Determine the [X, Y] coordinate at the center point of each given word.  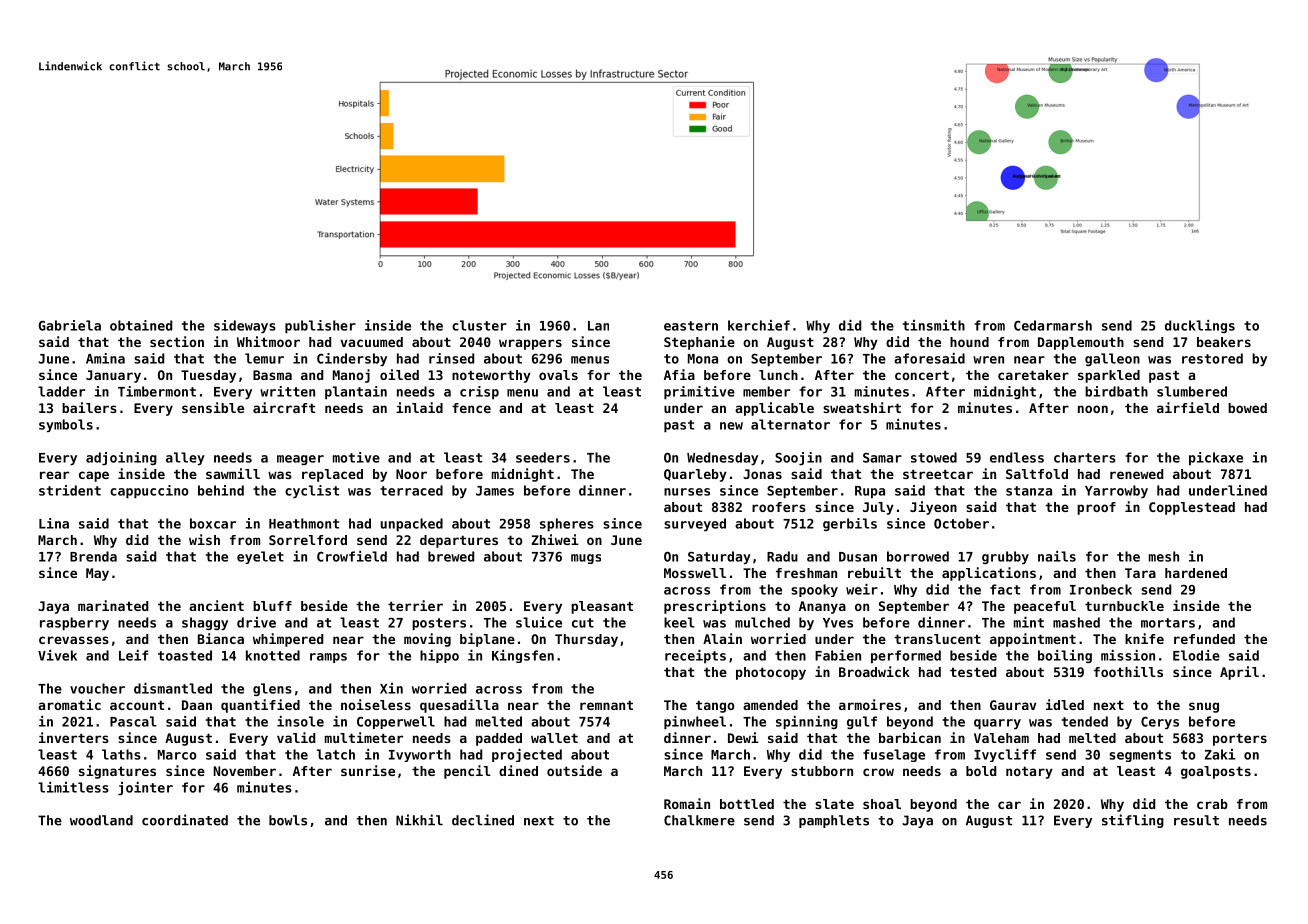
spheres [567, 525]
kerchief [759, 325]
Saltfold [1037, 474]
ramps [328, 658]
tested [973, 672]
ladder [61, 391]
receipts [695, 657]
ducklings [1200, 326]
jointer [145, 788]
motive [356, 457]
